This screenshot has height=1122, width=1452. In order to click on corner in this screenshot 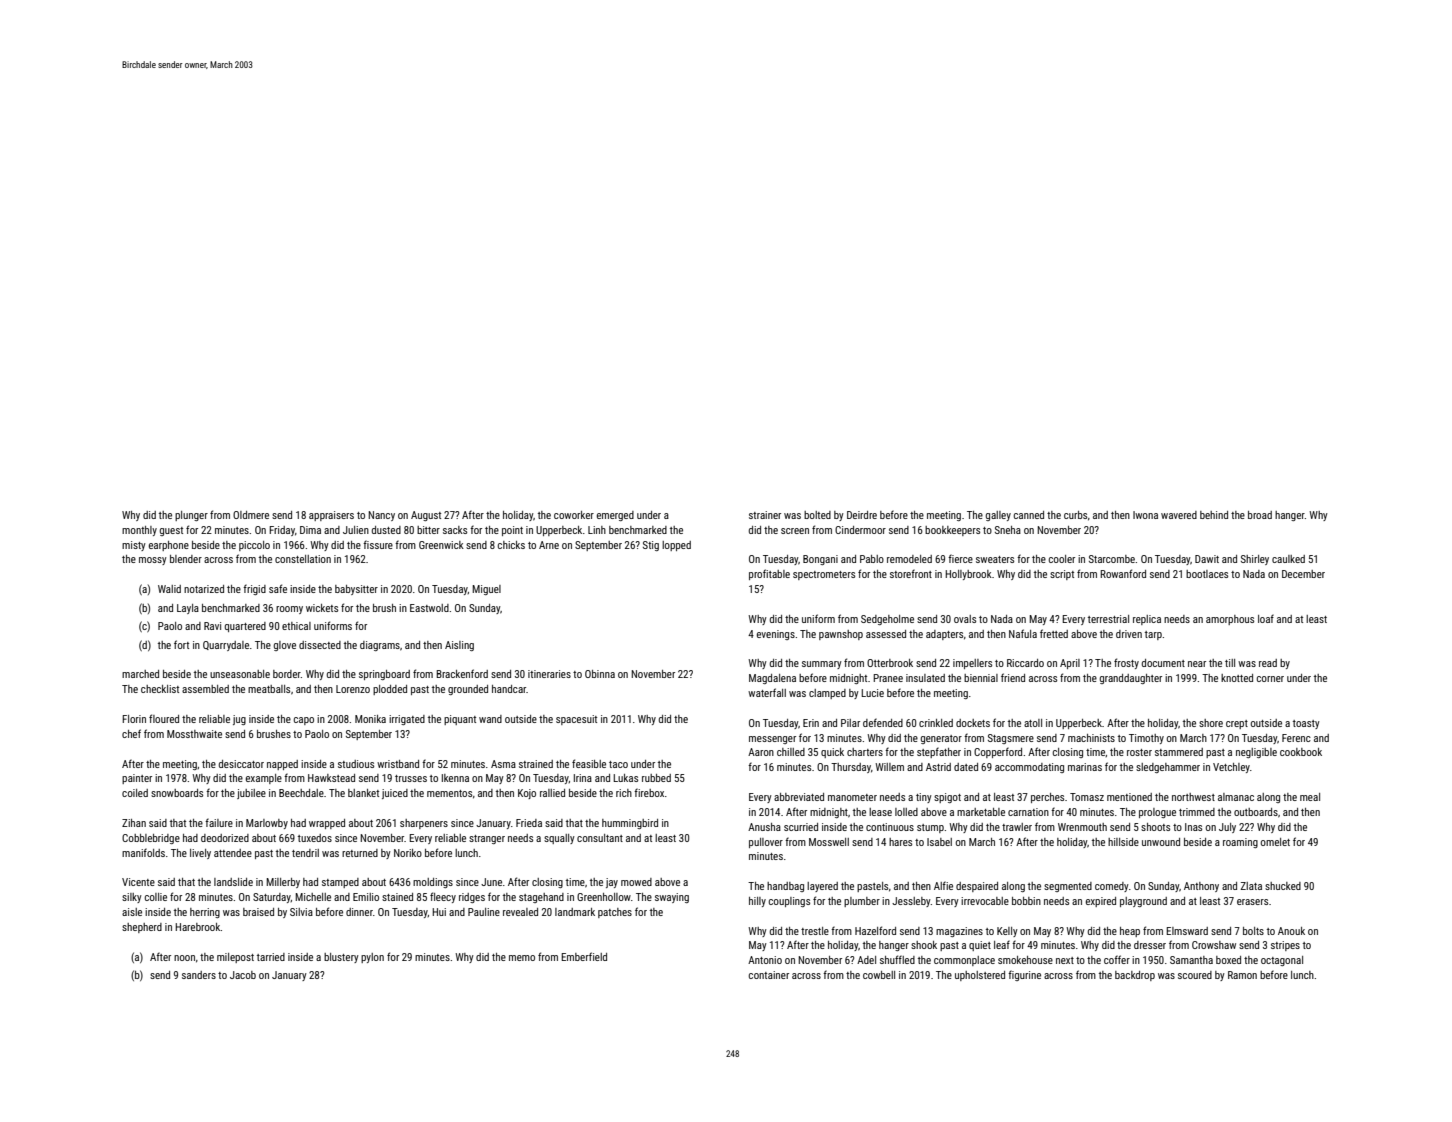, I will do `click(1270, 679)`.
